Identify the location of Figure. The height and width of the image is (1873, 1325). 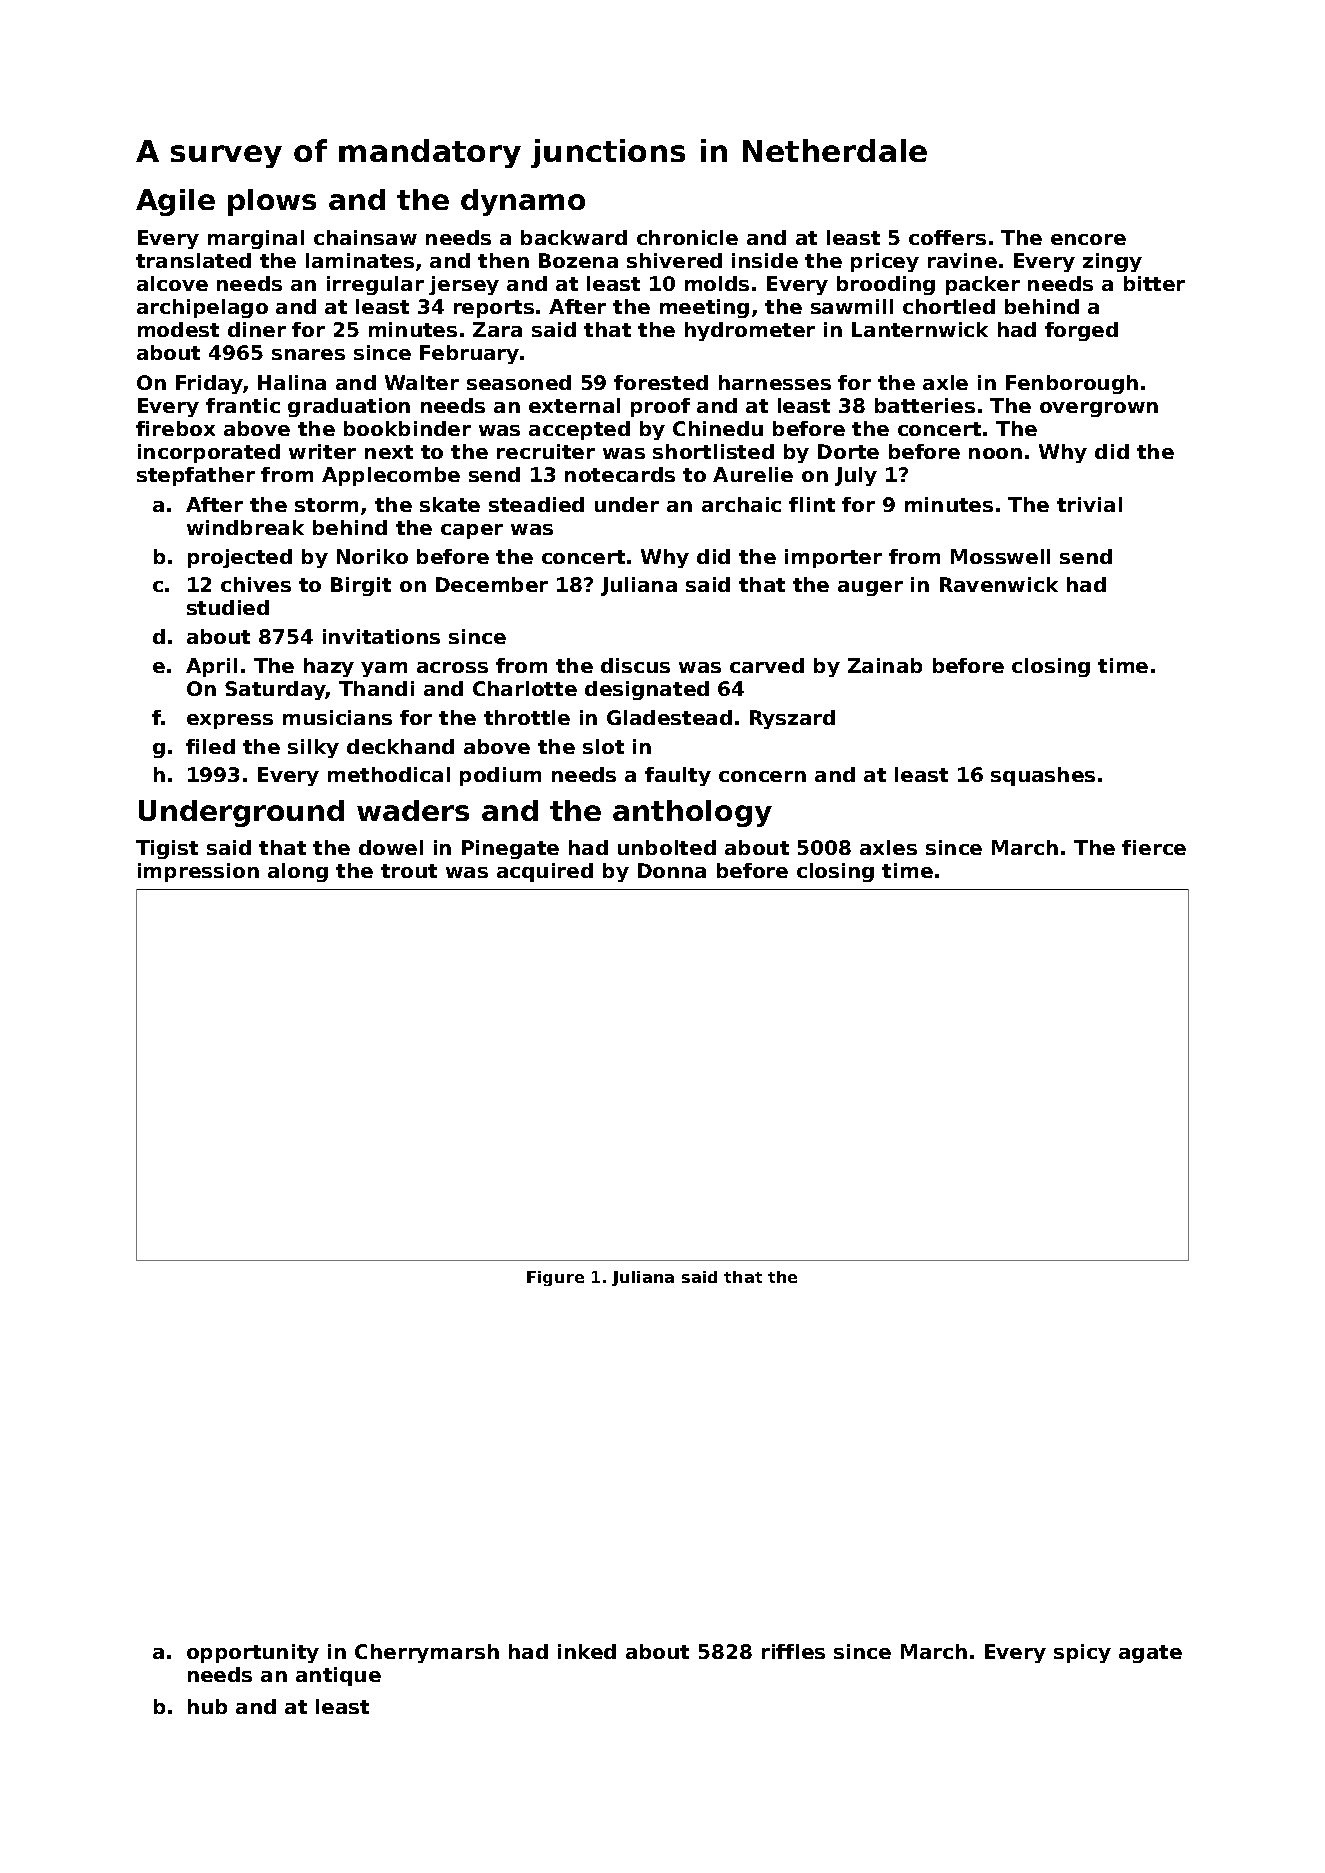
(555, 1278).
